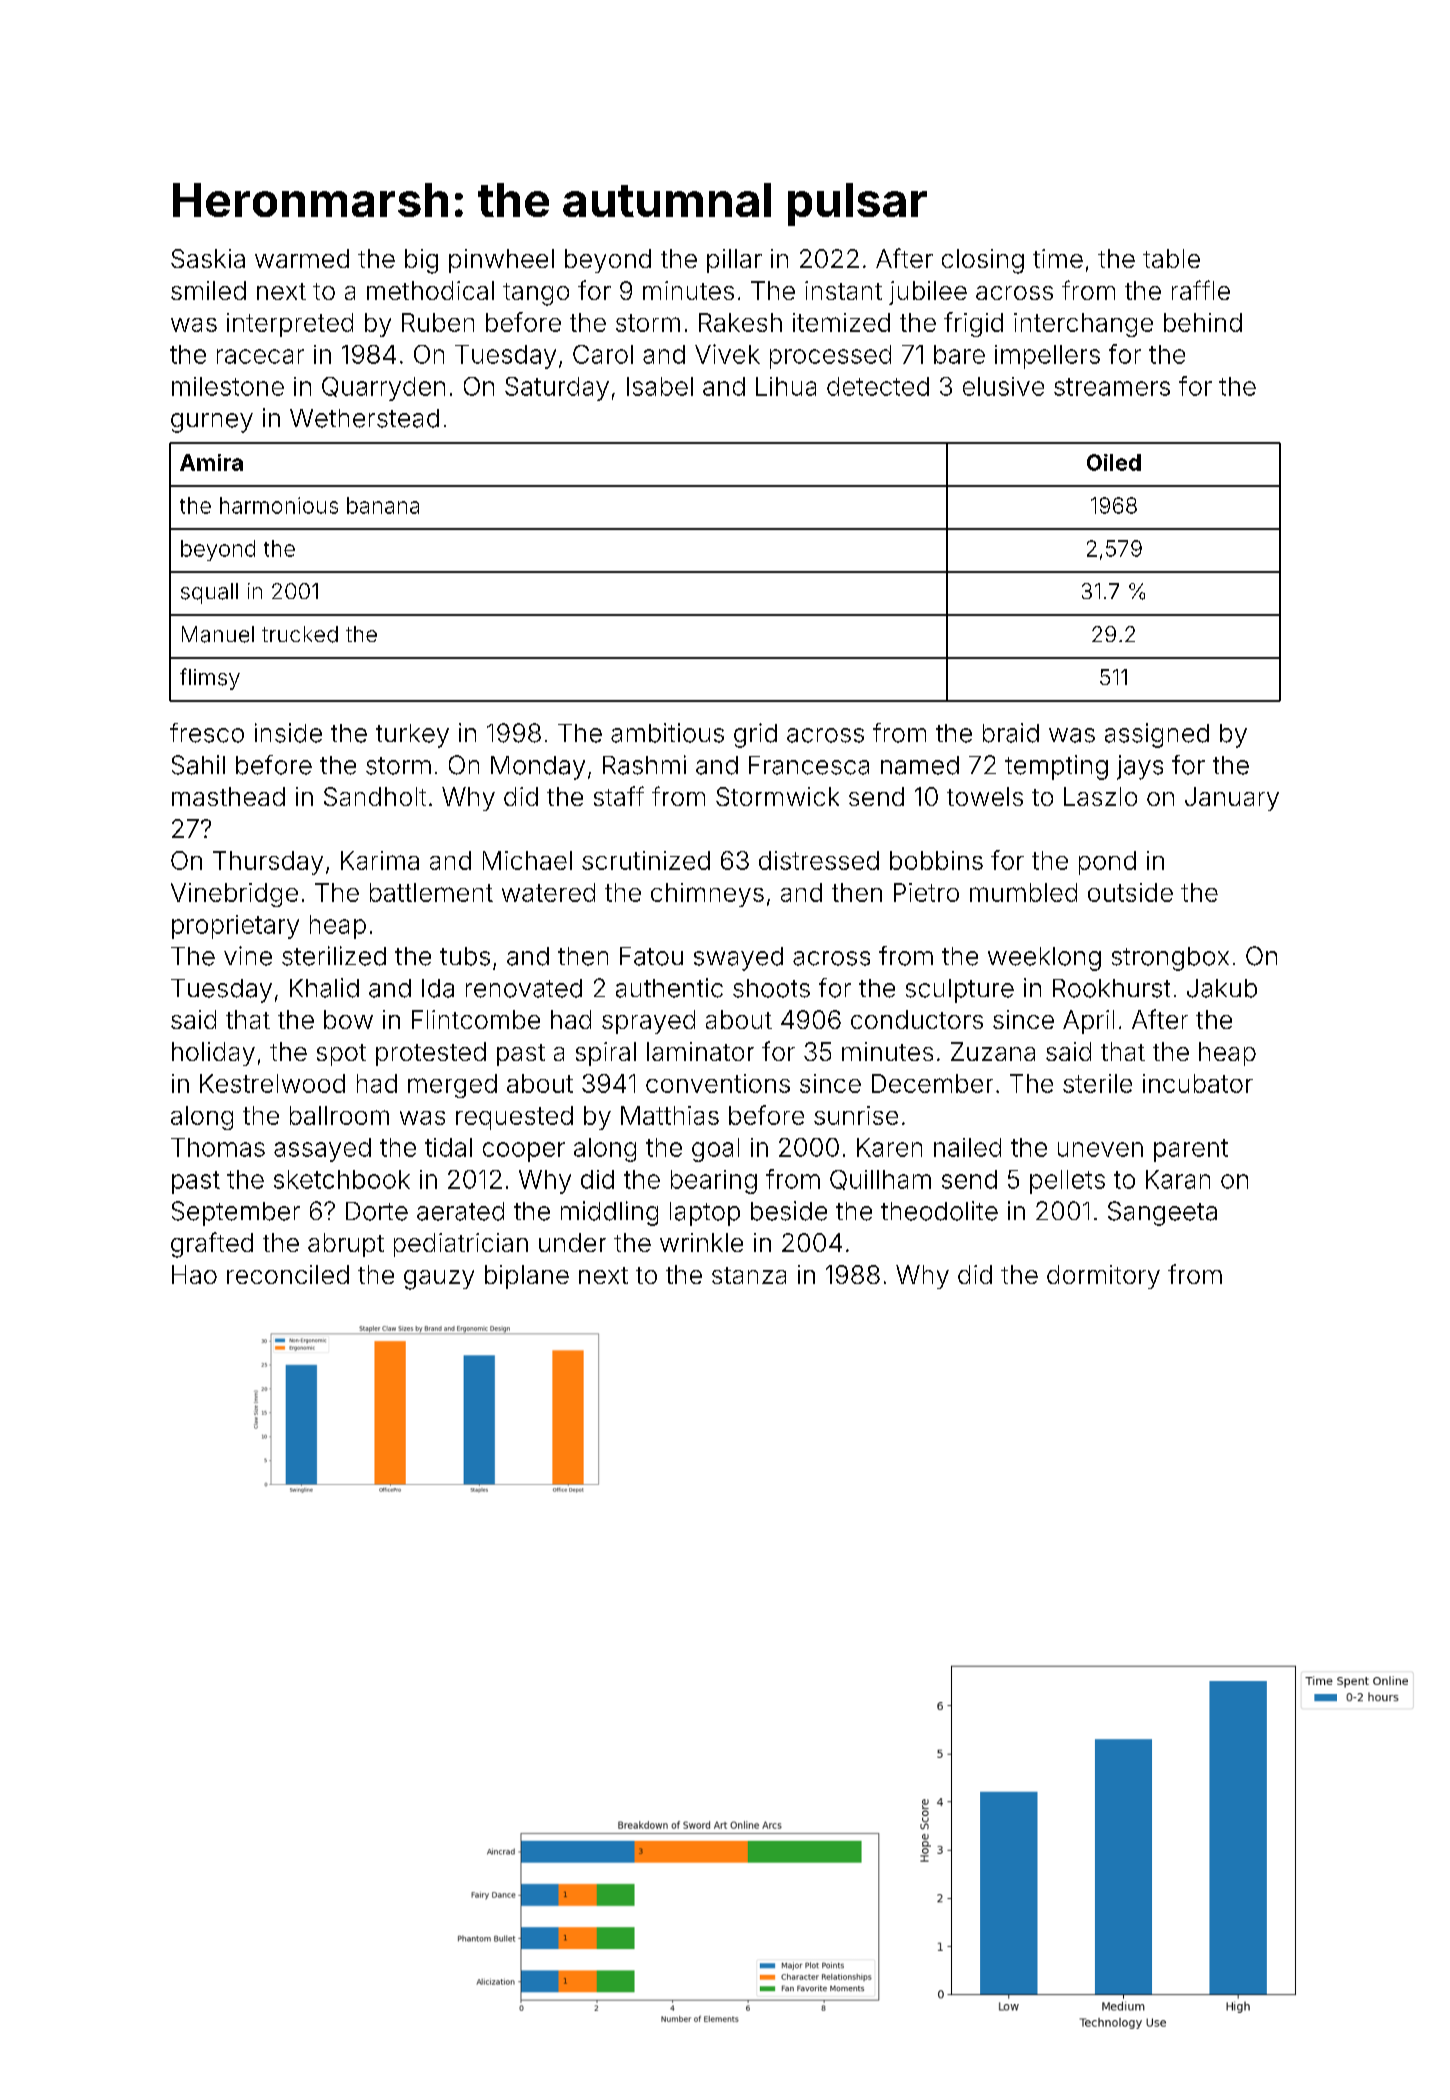 The width and height of the screenshot is (1450, 2100). What do you see at coordinates (1198, 1083) in the screenshot?
I see `incubator` at bounding box center [1198, 1083].
